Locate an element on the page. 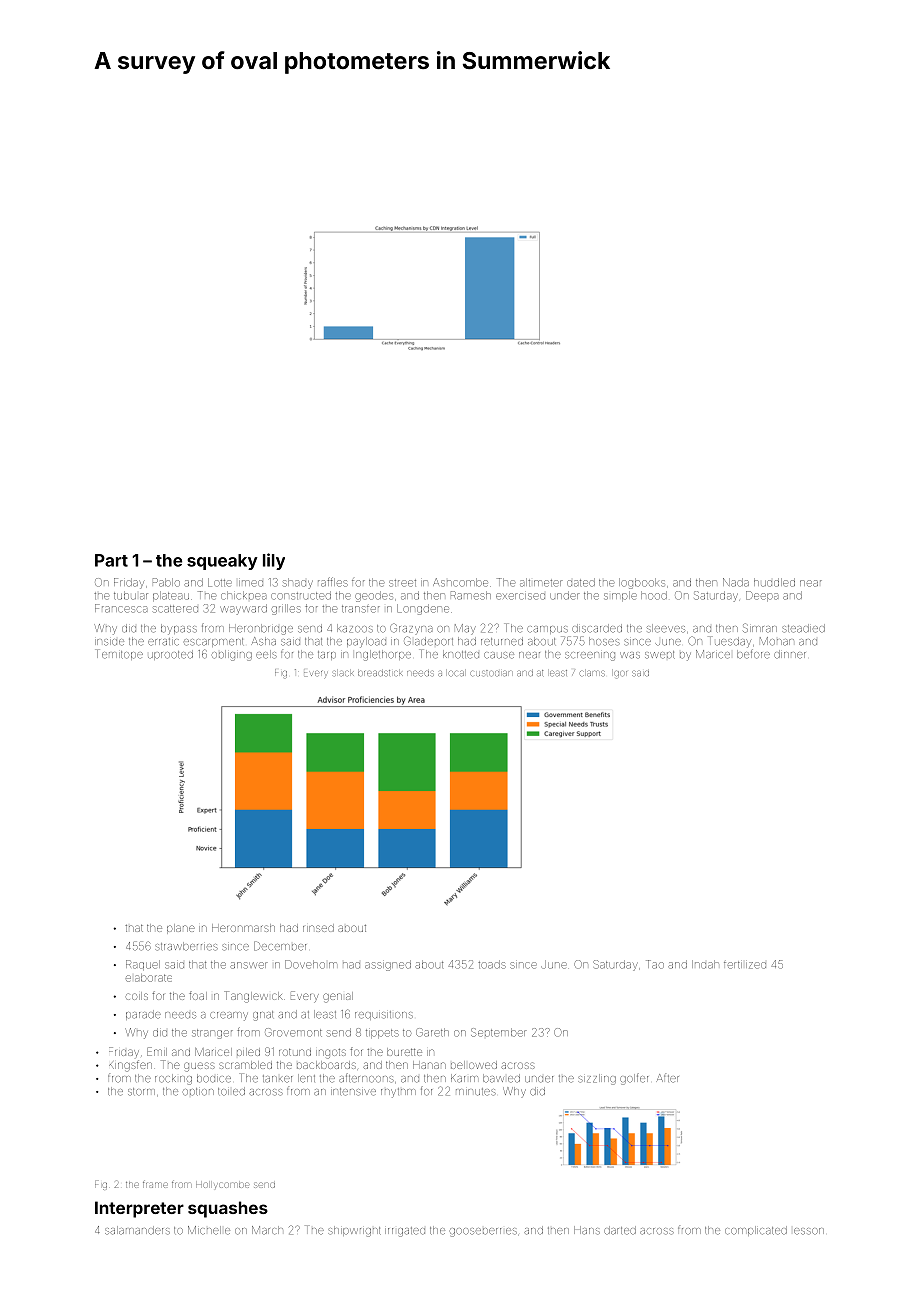  Nada is located at coordinates (736, 582).
